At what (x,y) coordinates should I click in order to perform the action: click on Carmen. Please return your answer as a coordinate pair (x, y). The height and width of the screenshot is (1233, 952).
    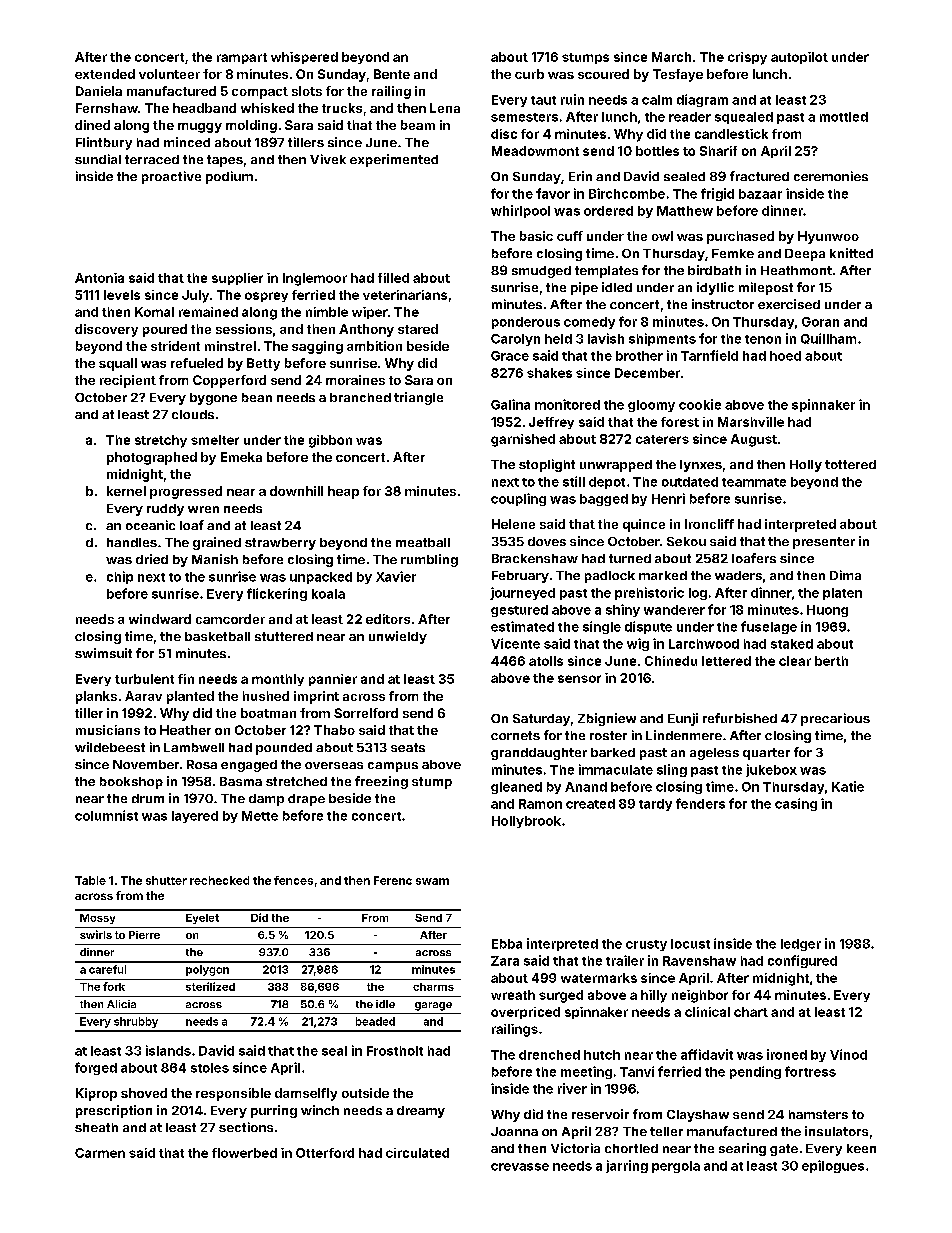
    Looking at the image, I should click on (100, 1153).
